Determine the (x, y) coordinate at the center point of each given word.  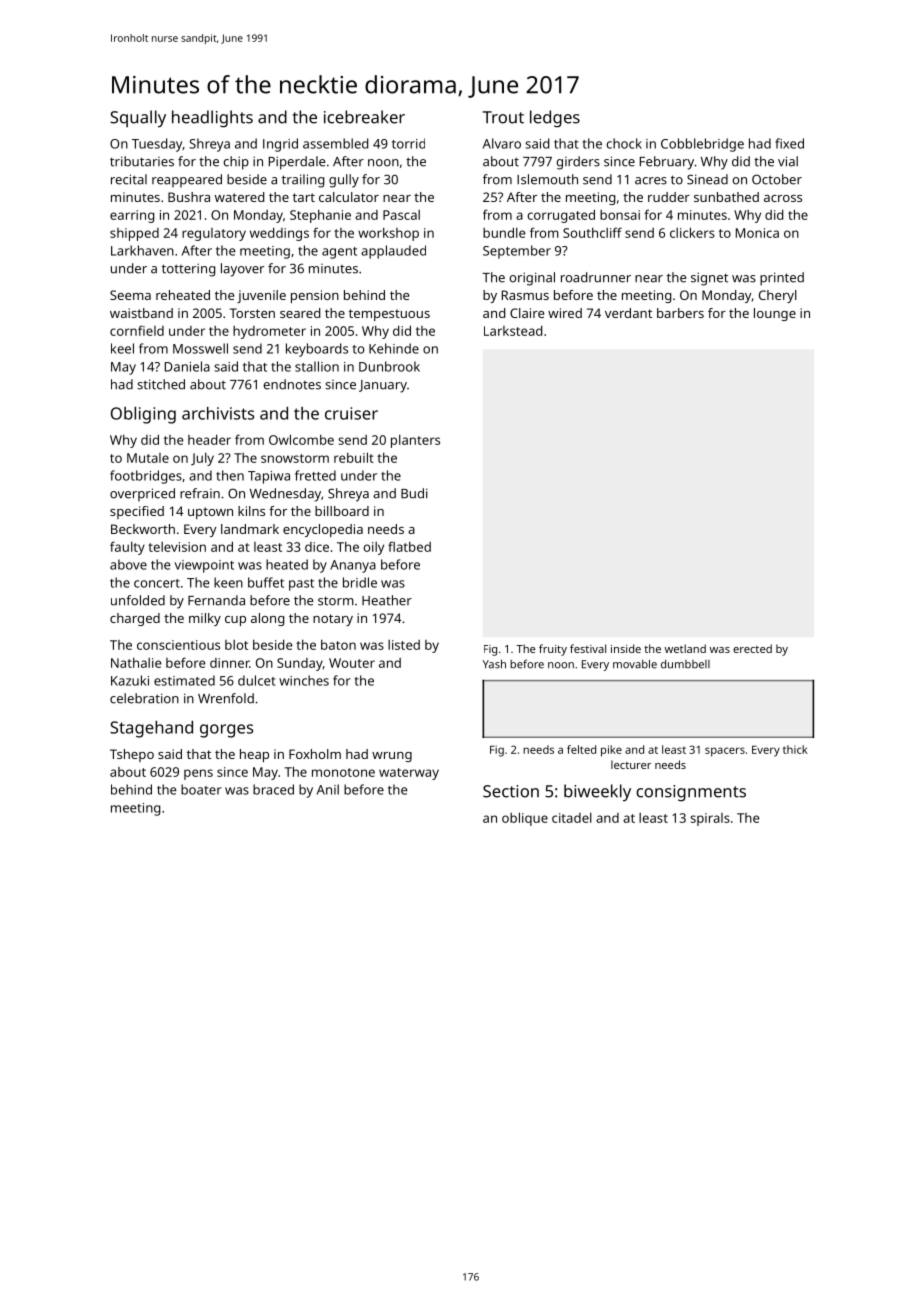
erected (752, 648)
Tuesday (157, 145)
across (783, 198)
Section (511, 791)
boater (201, 789)
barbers (680, 313)
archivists (218, 413)
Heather (387, 600)
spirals (710, 819)
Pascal (401, 215)
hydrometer (269, 332)
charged (135, 619)
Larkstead (513, 330)
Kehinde (394, 348)
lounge (775, 314)
